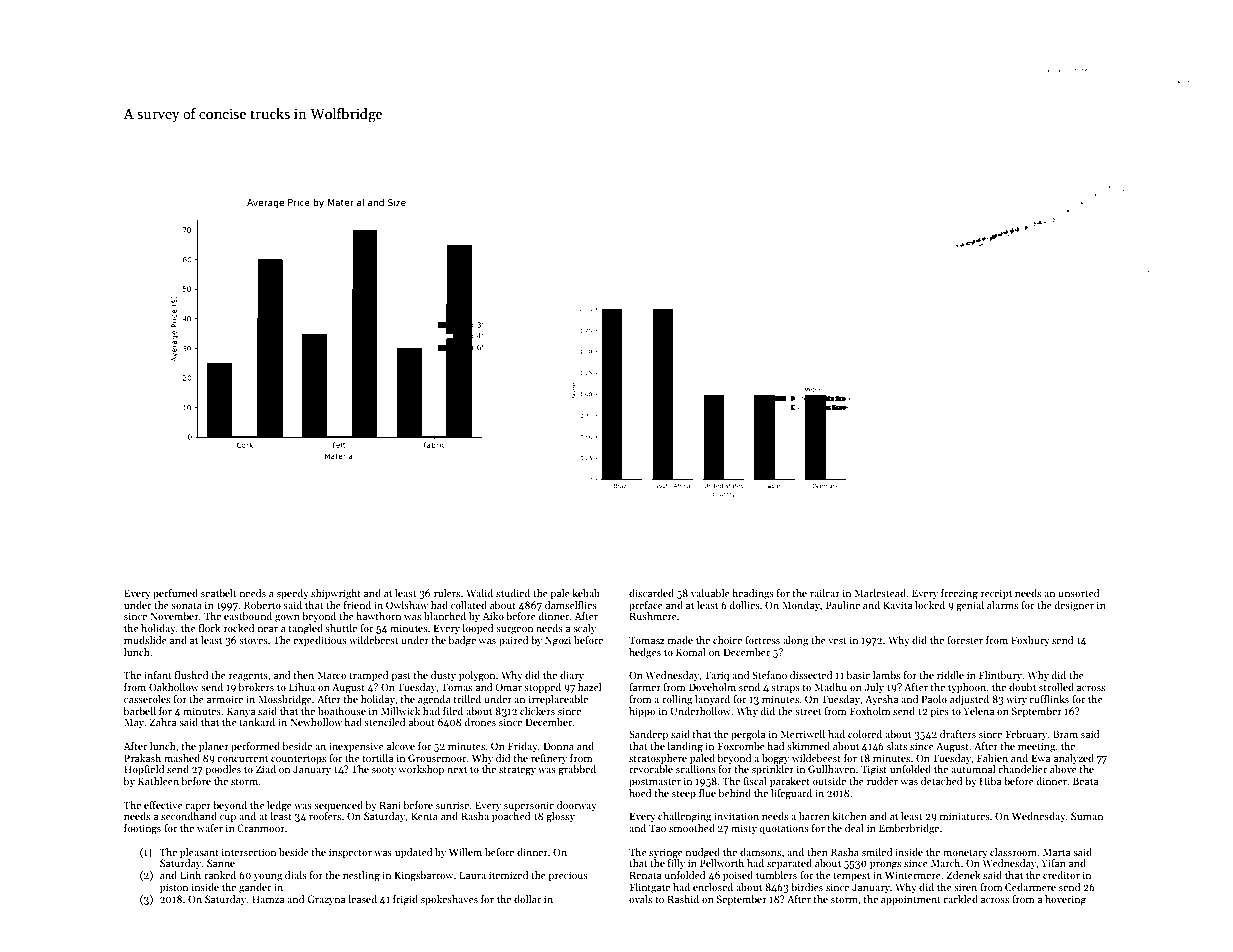  Describe the element at coordinates (248, 616) in the screenshot. I see `eastbound` at that location.
